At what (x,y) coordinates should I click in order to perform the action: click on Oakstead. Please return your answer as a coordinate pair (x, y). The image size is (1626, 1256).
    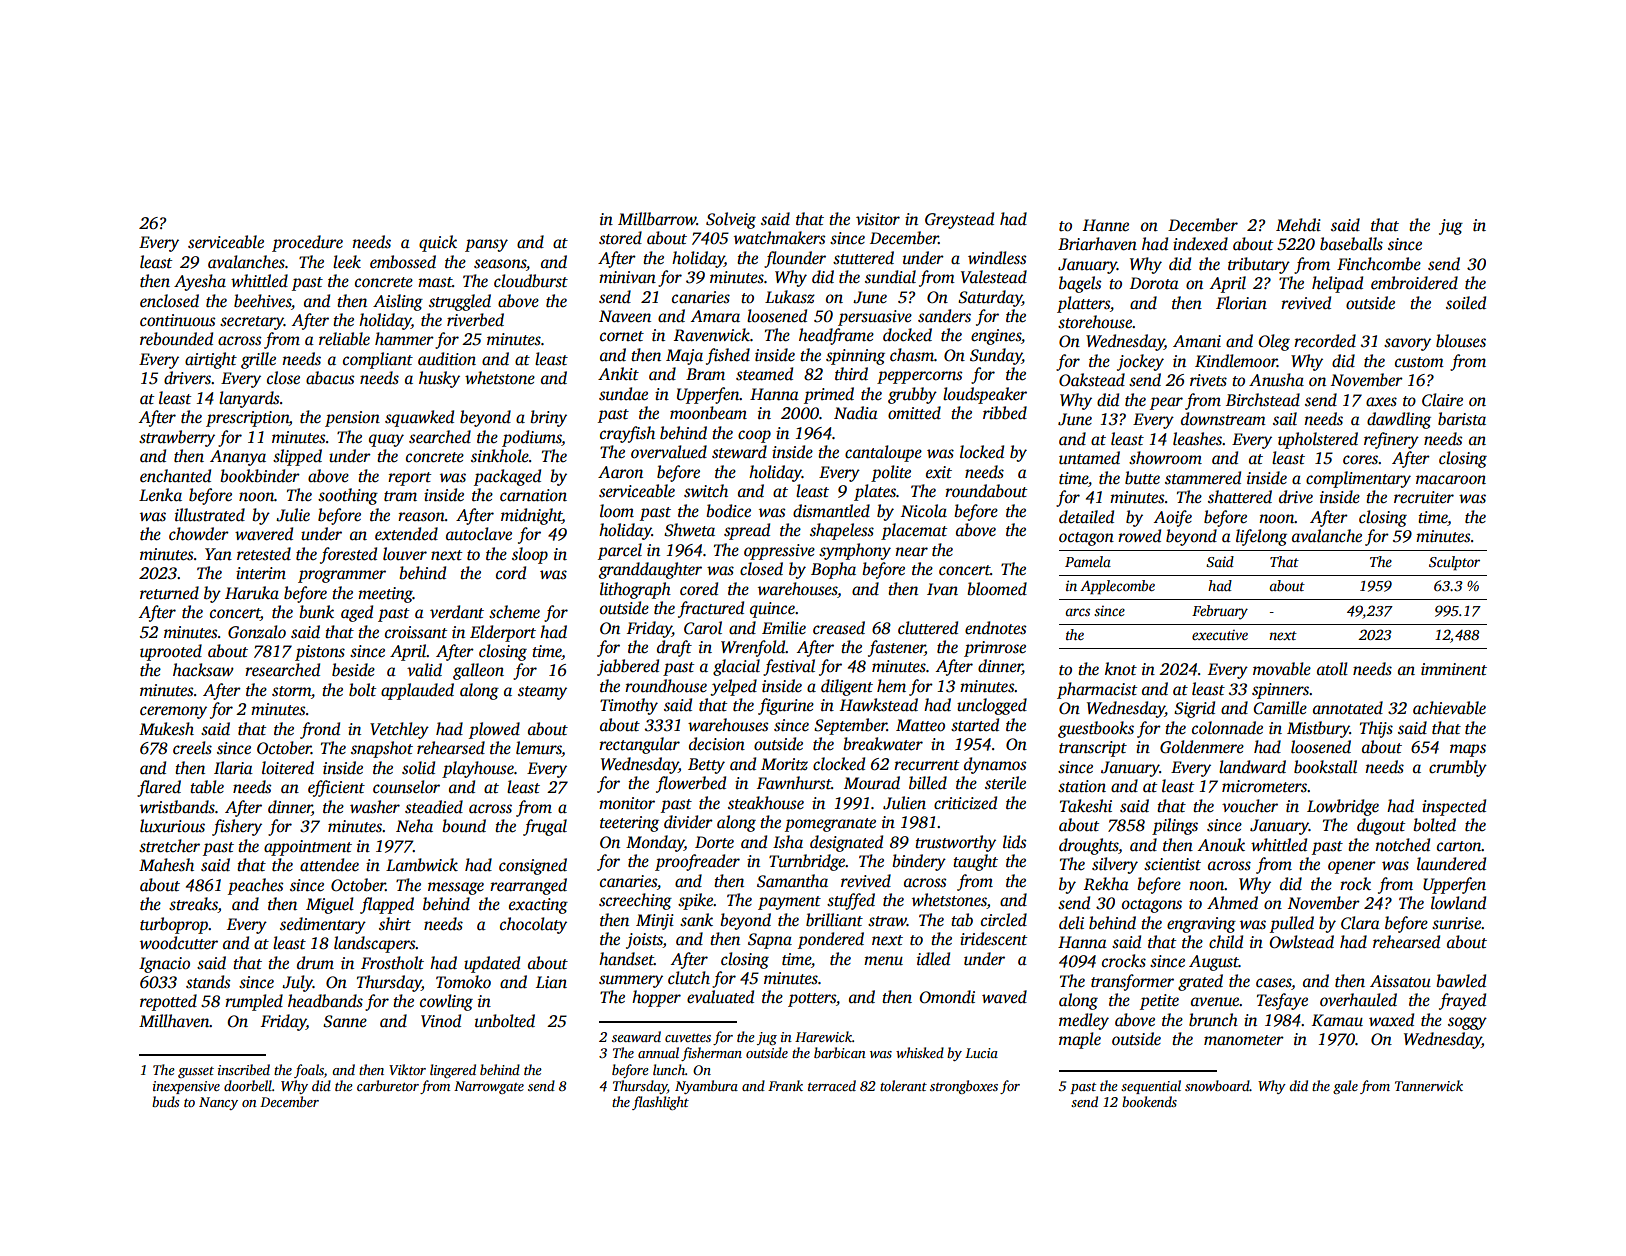
    Looking at the image, I should click on (1092, 380).
